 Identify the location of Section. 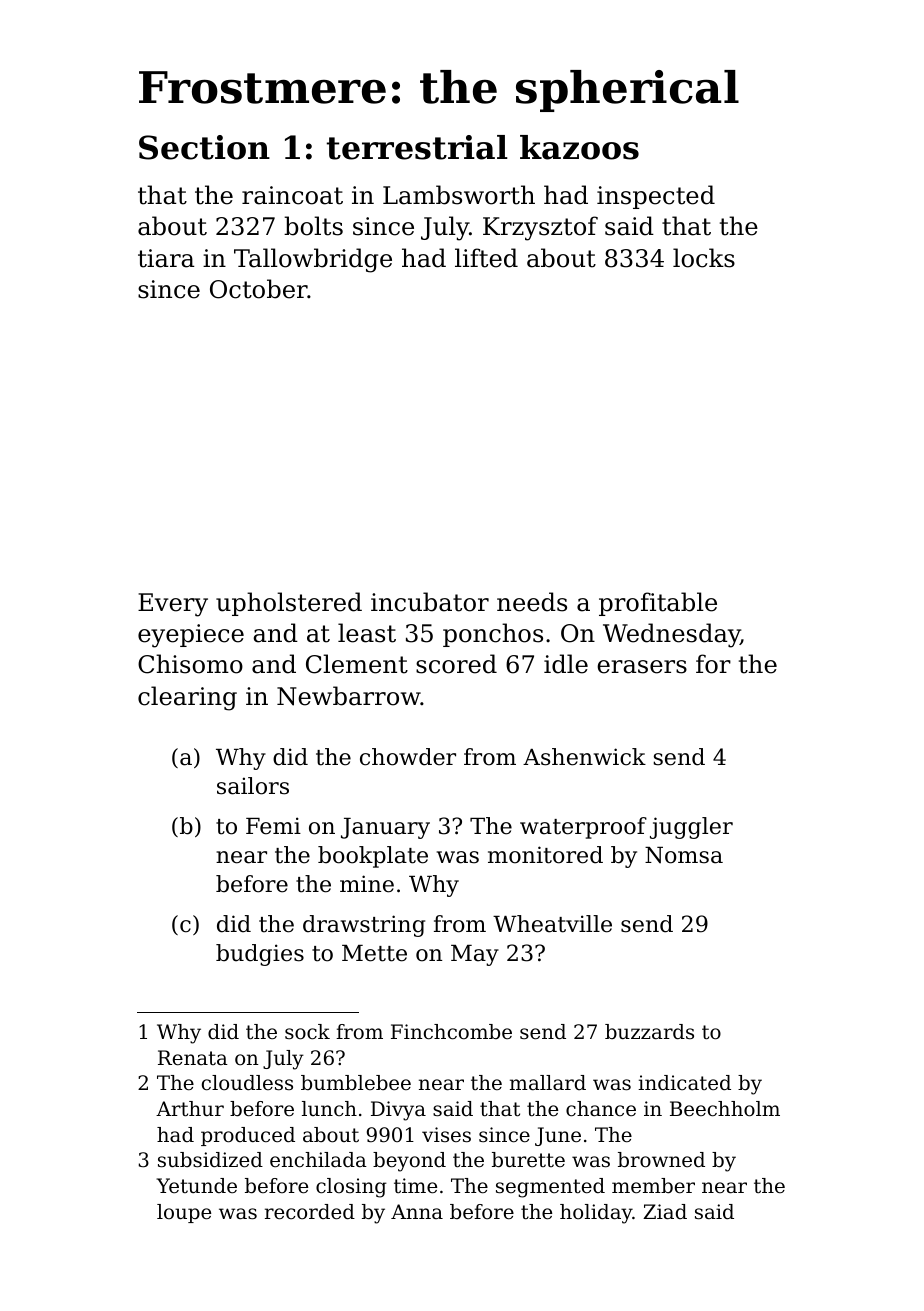
(204, 147).
